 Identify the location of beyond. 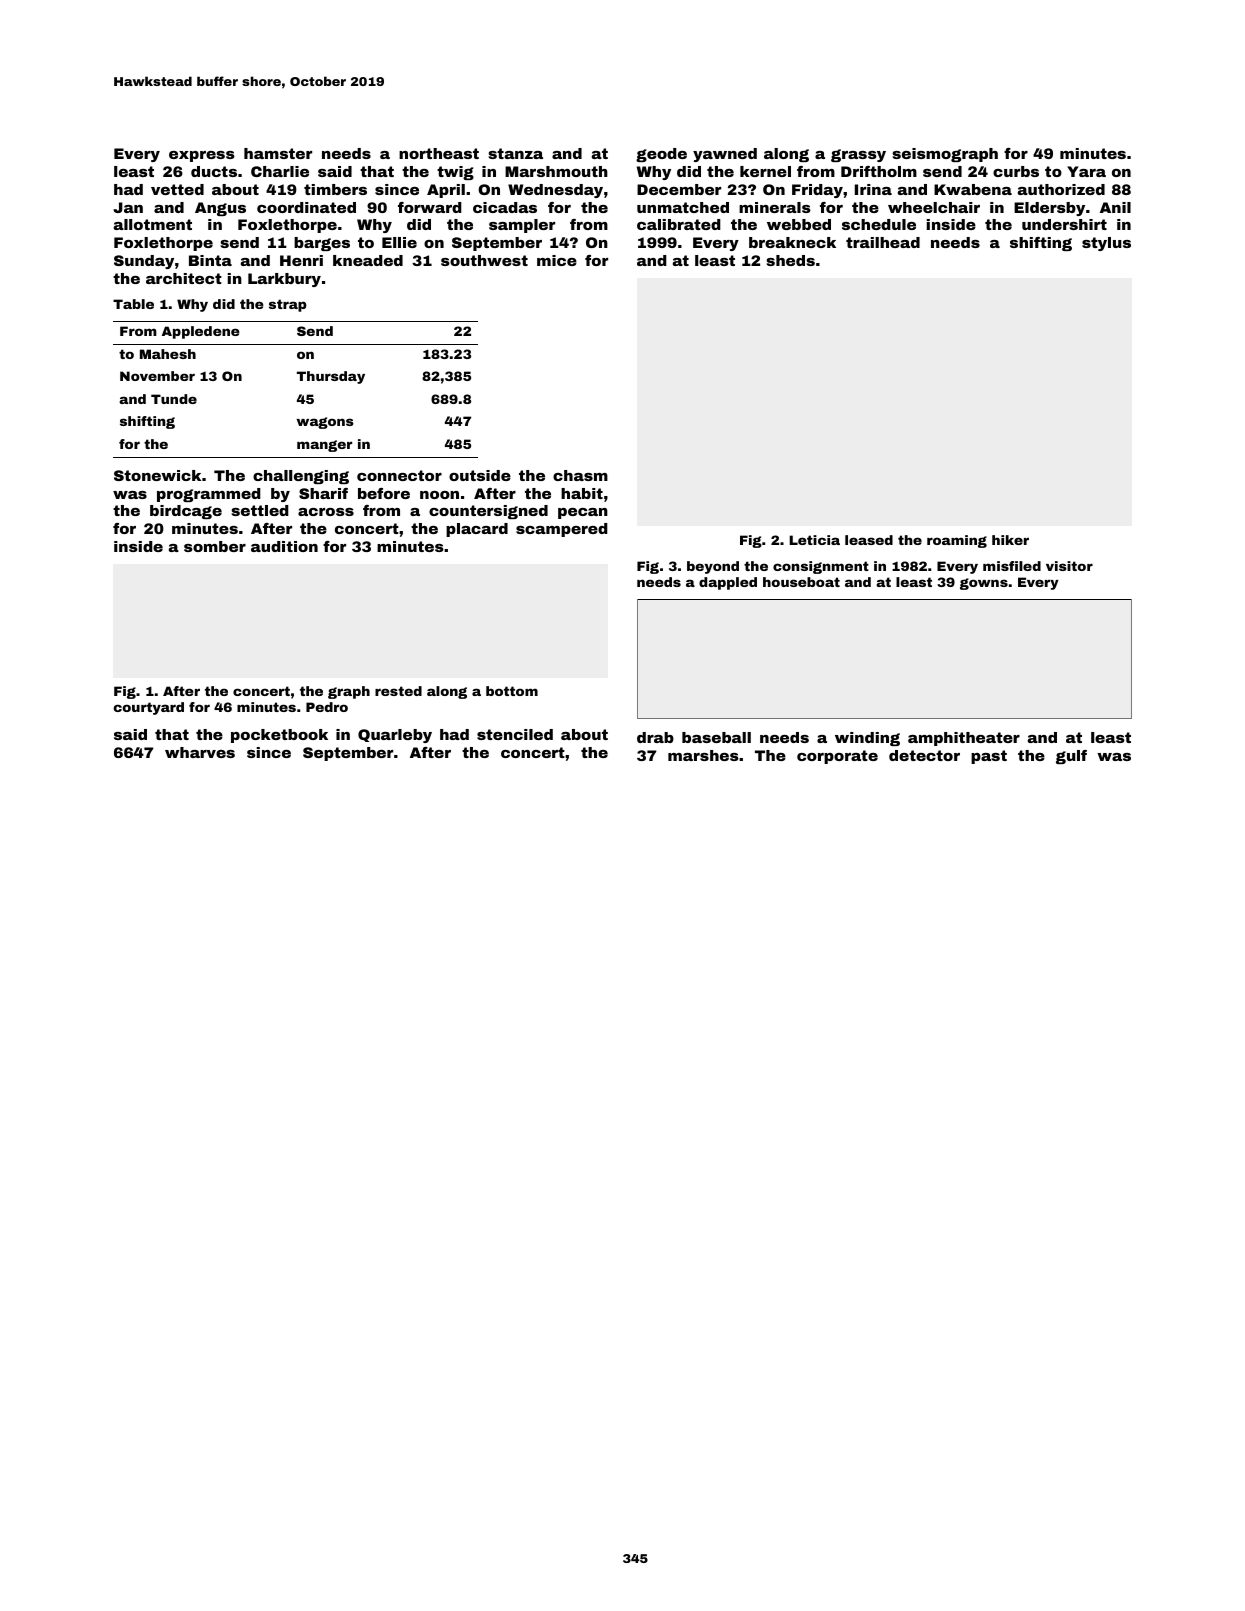
(713, 567).
